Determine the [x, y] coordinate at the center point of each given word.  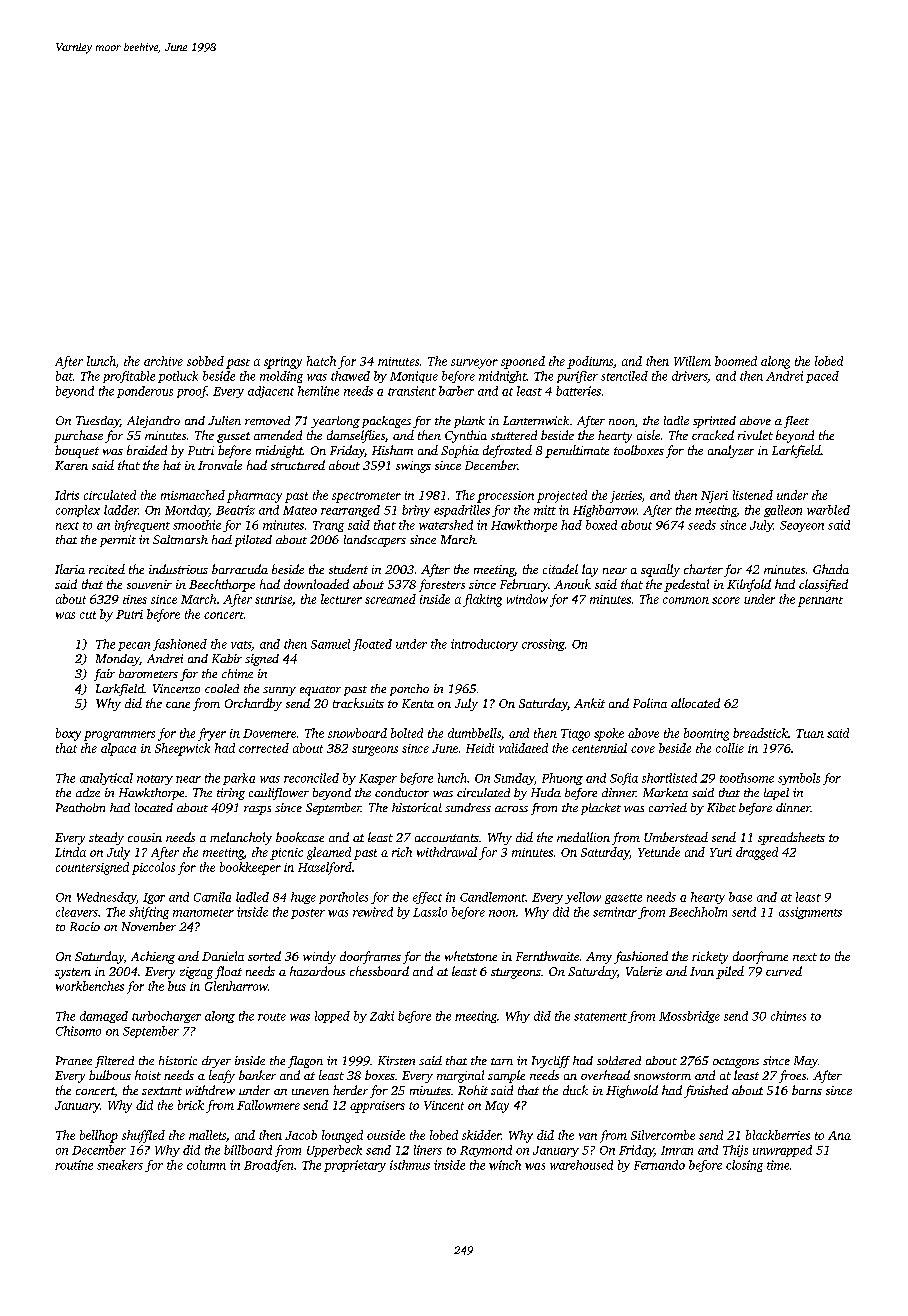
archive [163, 361]
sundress [468, 807]
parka [239, 779]
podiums [590, 362]
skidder [481, 1135]
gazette [623, 899]
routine [74, 1165]
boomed [736, 361]
